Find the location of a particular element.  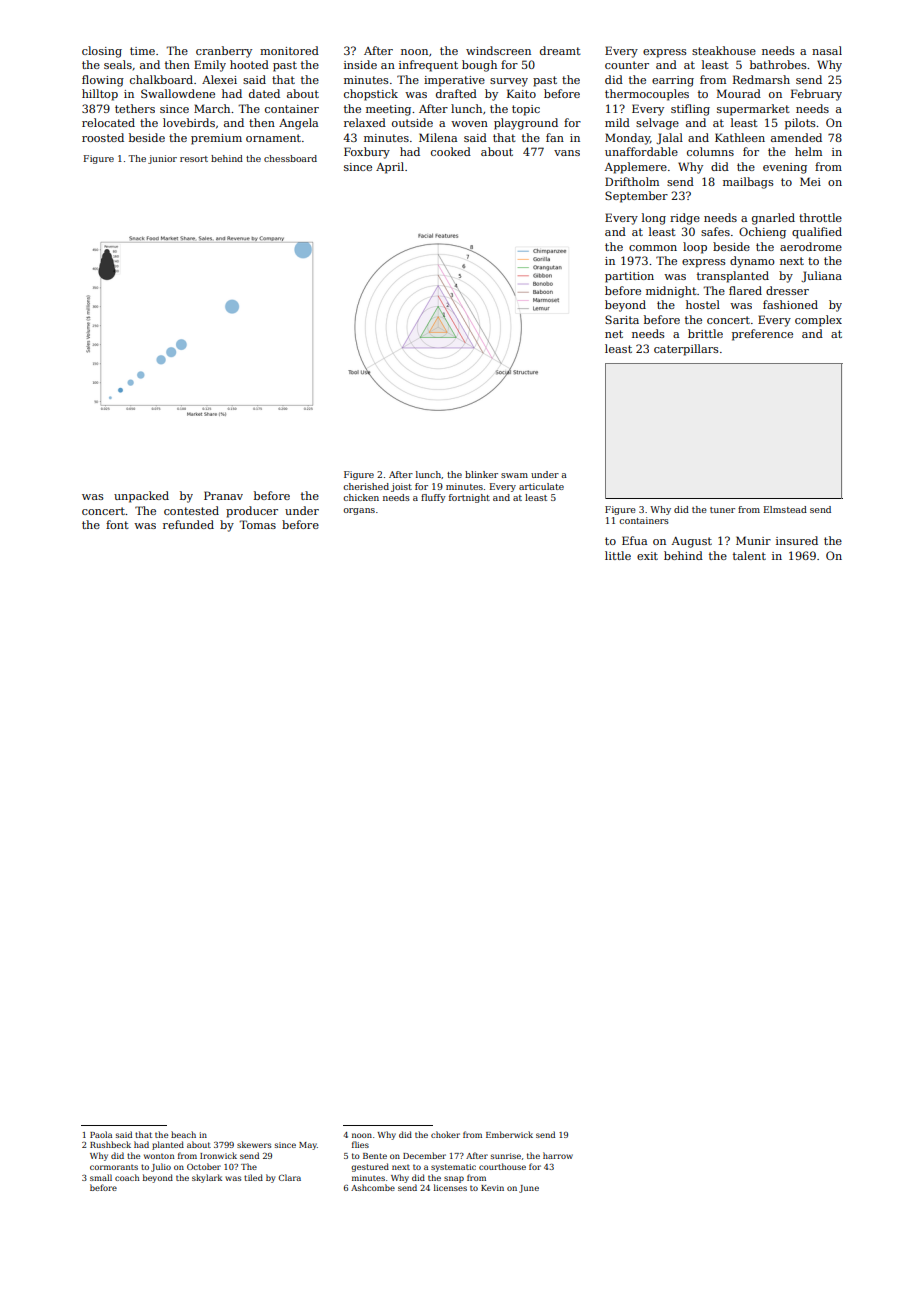

skewers is located at coordinates (254, 1144).
